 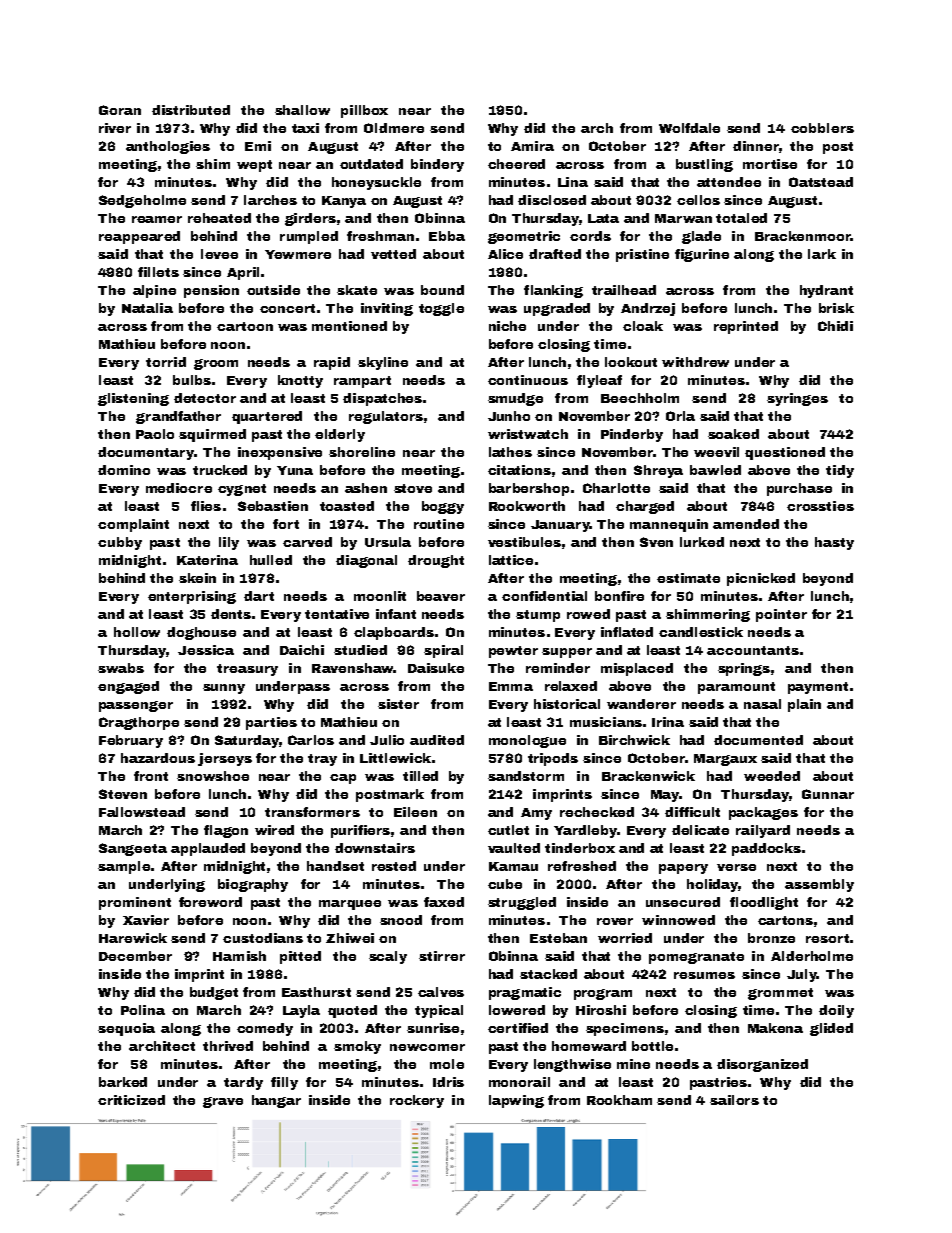 What do you see at coordinates (632, 435) in the screenshot?
I see `Pinderby` at bounding box center [632, 435].
